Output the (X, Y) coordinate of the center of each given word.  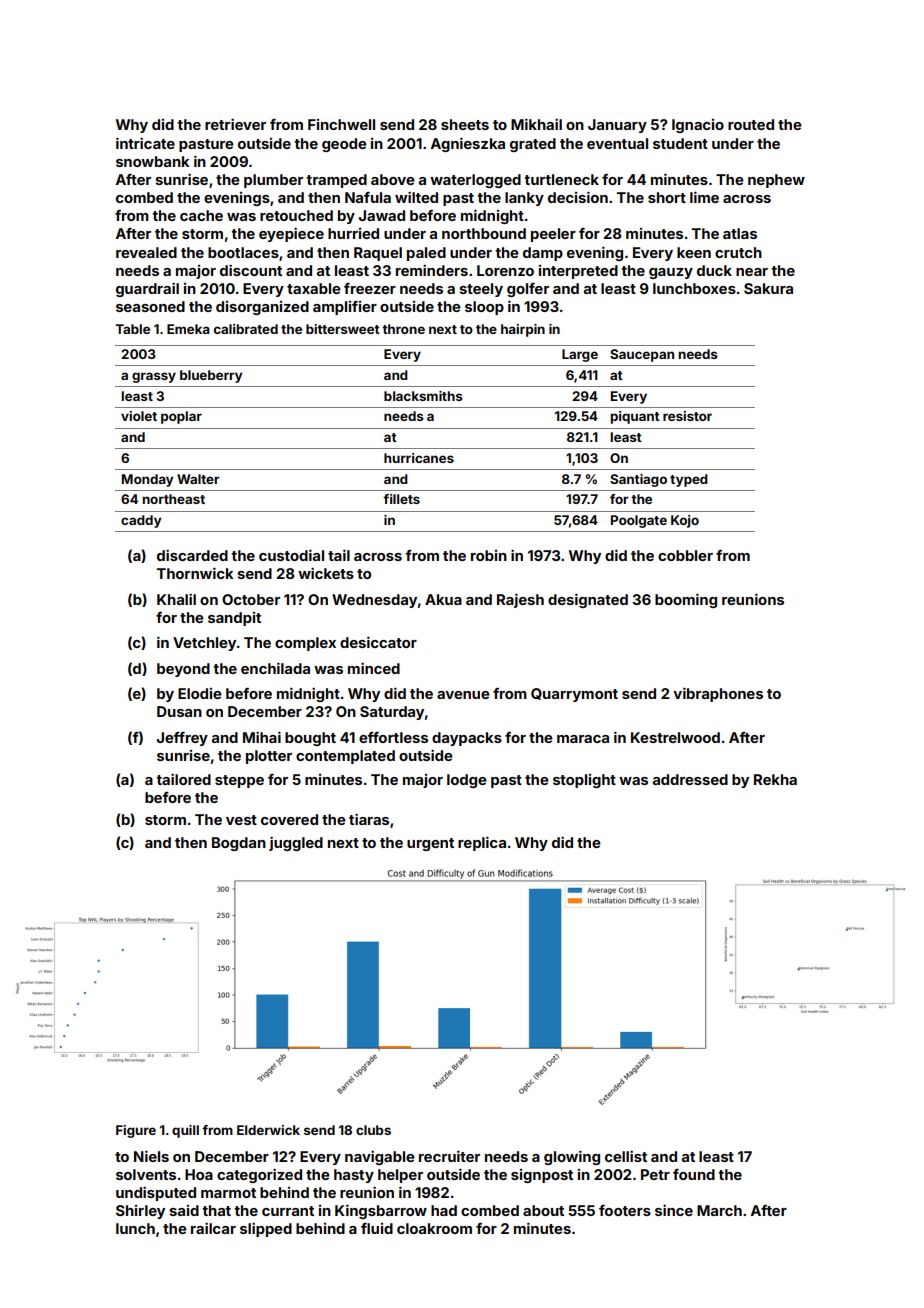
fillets (401, 499)
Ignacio (698, 126)
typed (689, 480)
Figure (136, 1131)
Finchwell (341, 124)
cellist (626, 1156)
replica (482, 843)
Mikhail (536, 124)
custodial (291, 555)
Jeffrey (182, 739)
